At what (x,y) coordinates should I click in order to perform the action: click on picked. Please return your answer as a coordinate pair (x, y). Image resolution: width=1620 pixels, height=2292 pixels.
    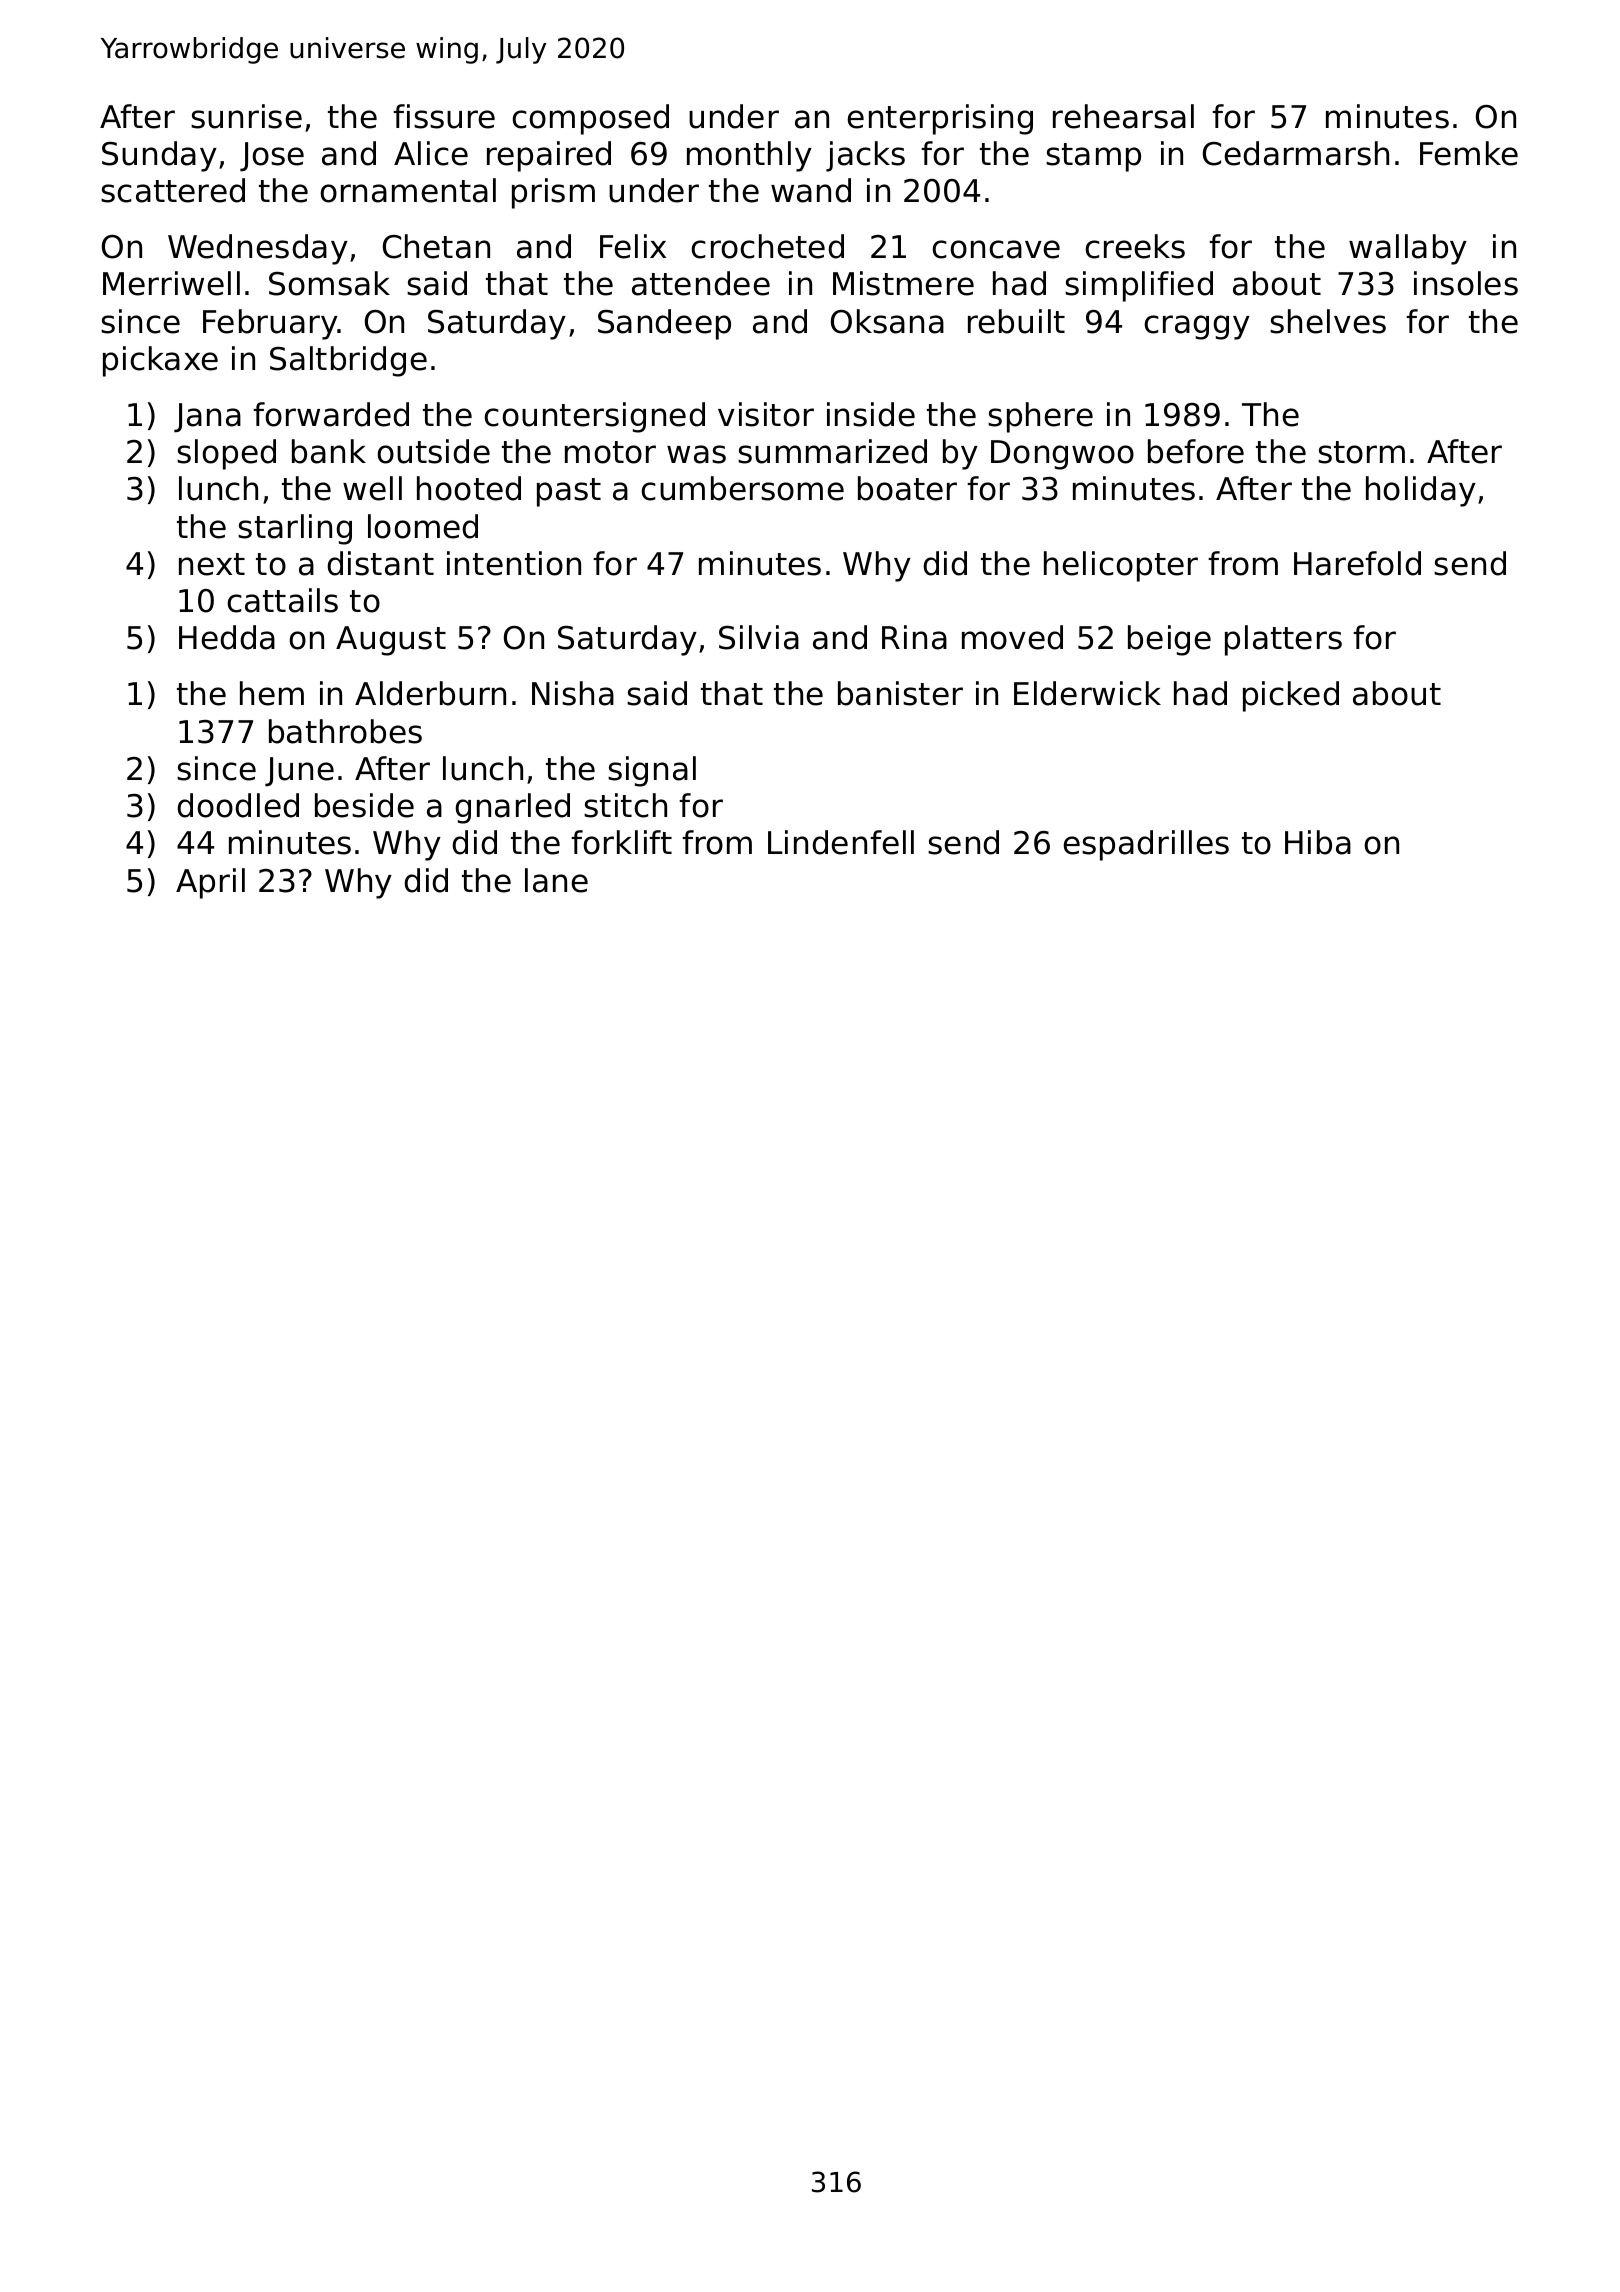
    Looking at the image, I should click on (1291, 696).
